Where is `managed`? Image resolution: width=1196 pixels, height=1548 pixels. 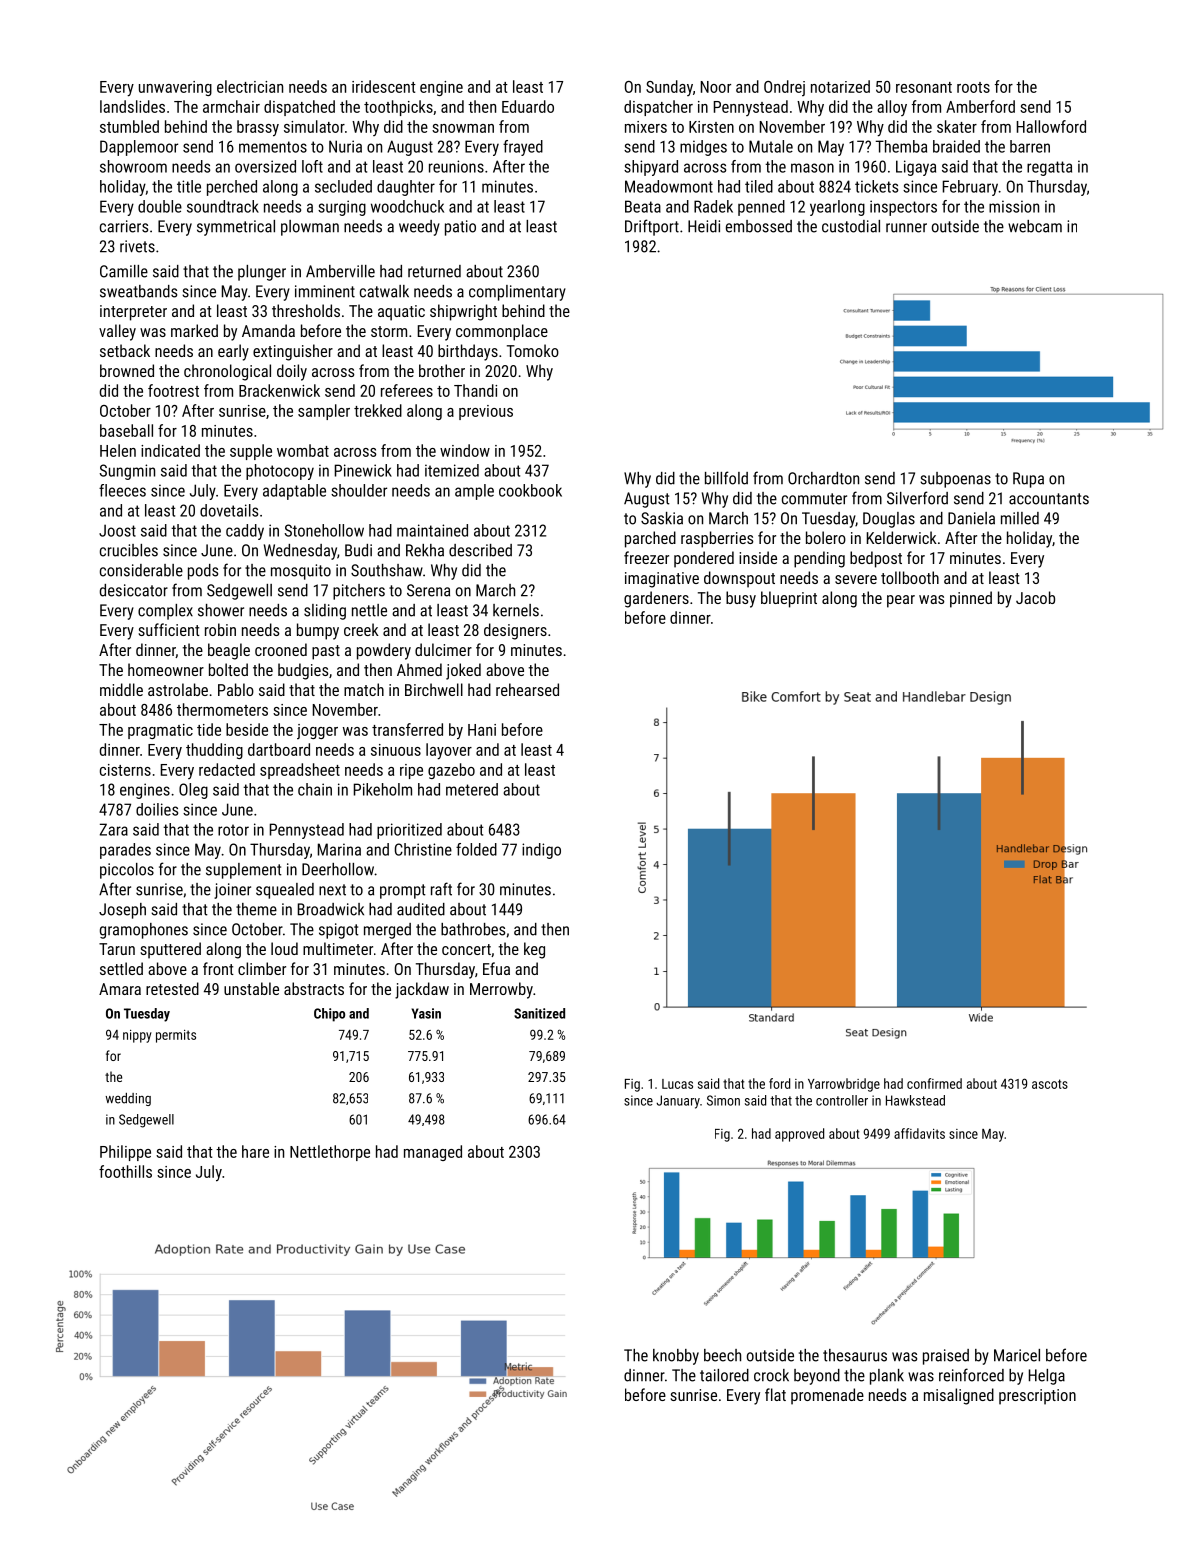 managed is located at coordinates (433, 1153).
